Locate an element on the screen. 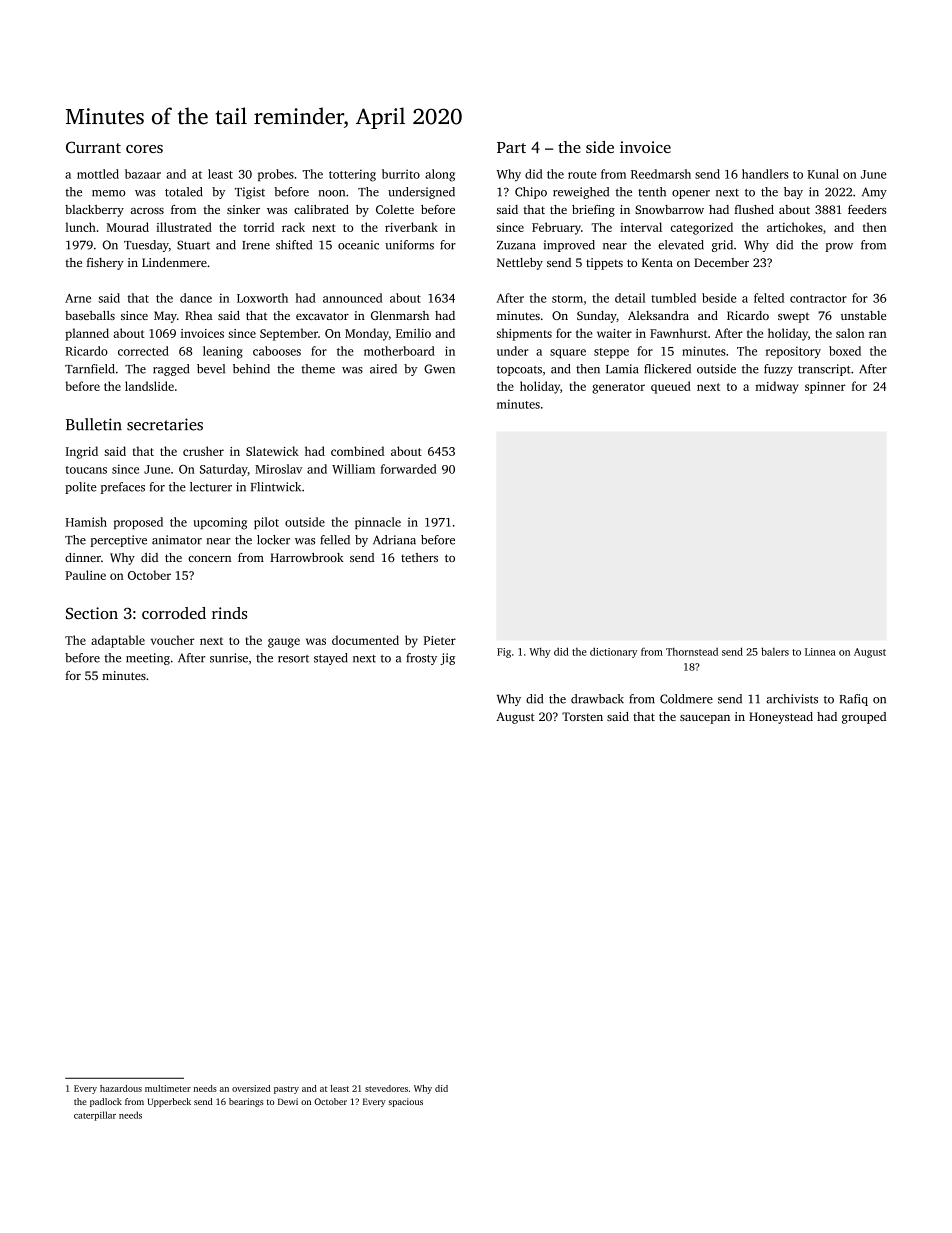  repository is located at coordinates (793, 352).
